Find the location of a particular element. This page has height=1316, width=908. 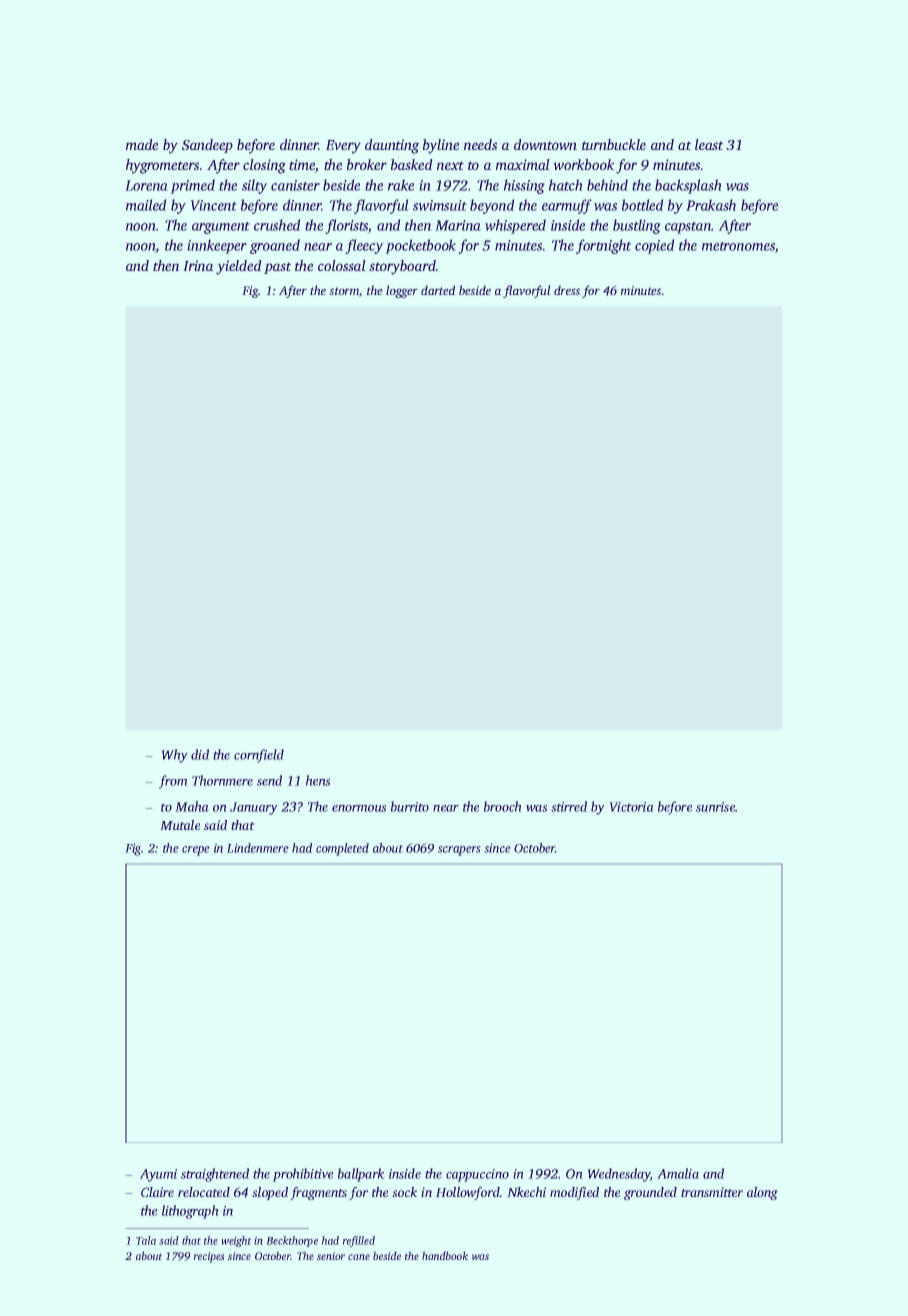

metronomes is located at coordinates (738, 247).
